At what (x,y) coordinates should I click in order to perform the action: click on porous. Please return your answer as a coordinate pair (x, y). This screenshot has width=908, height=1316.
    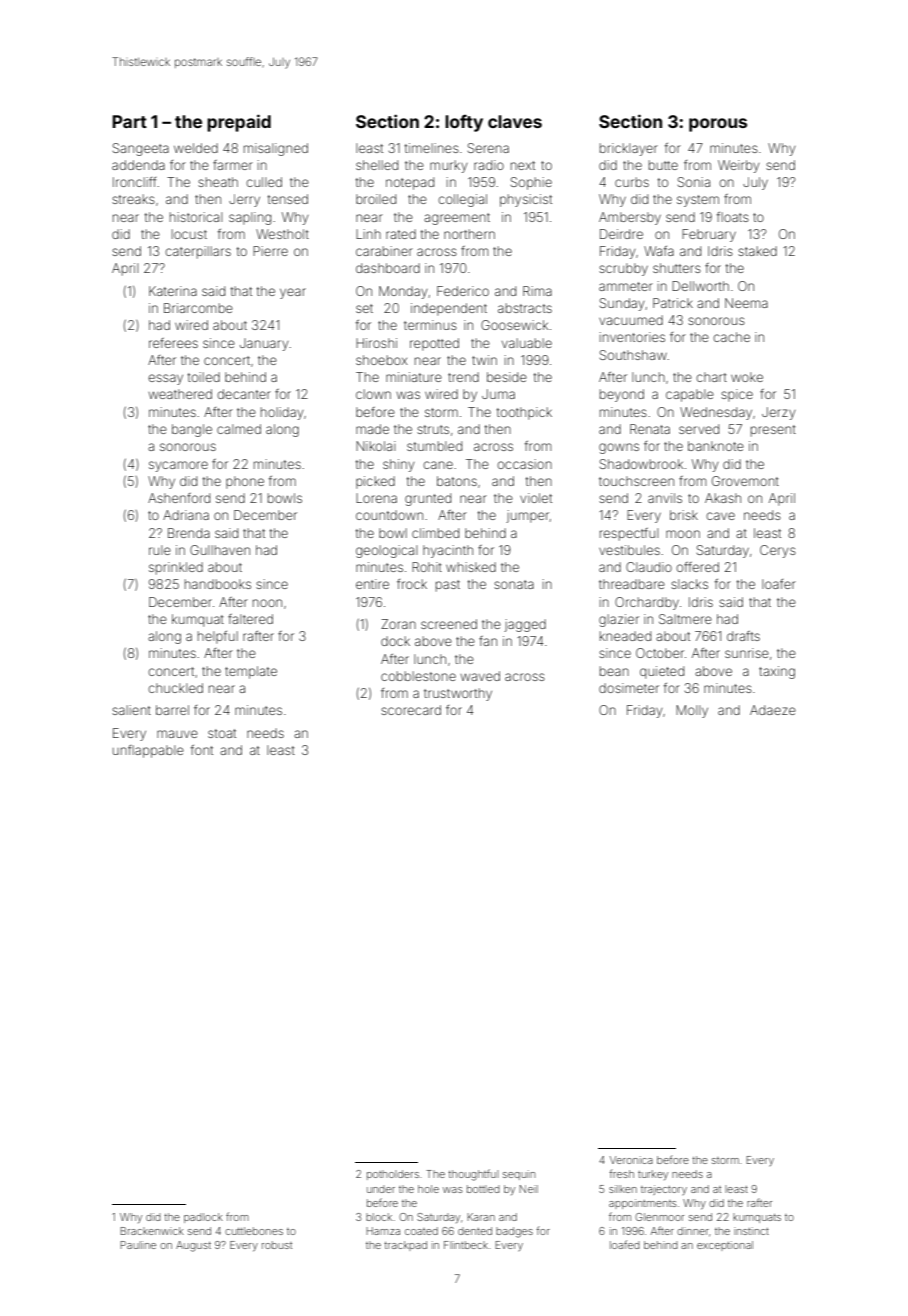
    Looking at the image, I should click on (718, 125).
